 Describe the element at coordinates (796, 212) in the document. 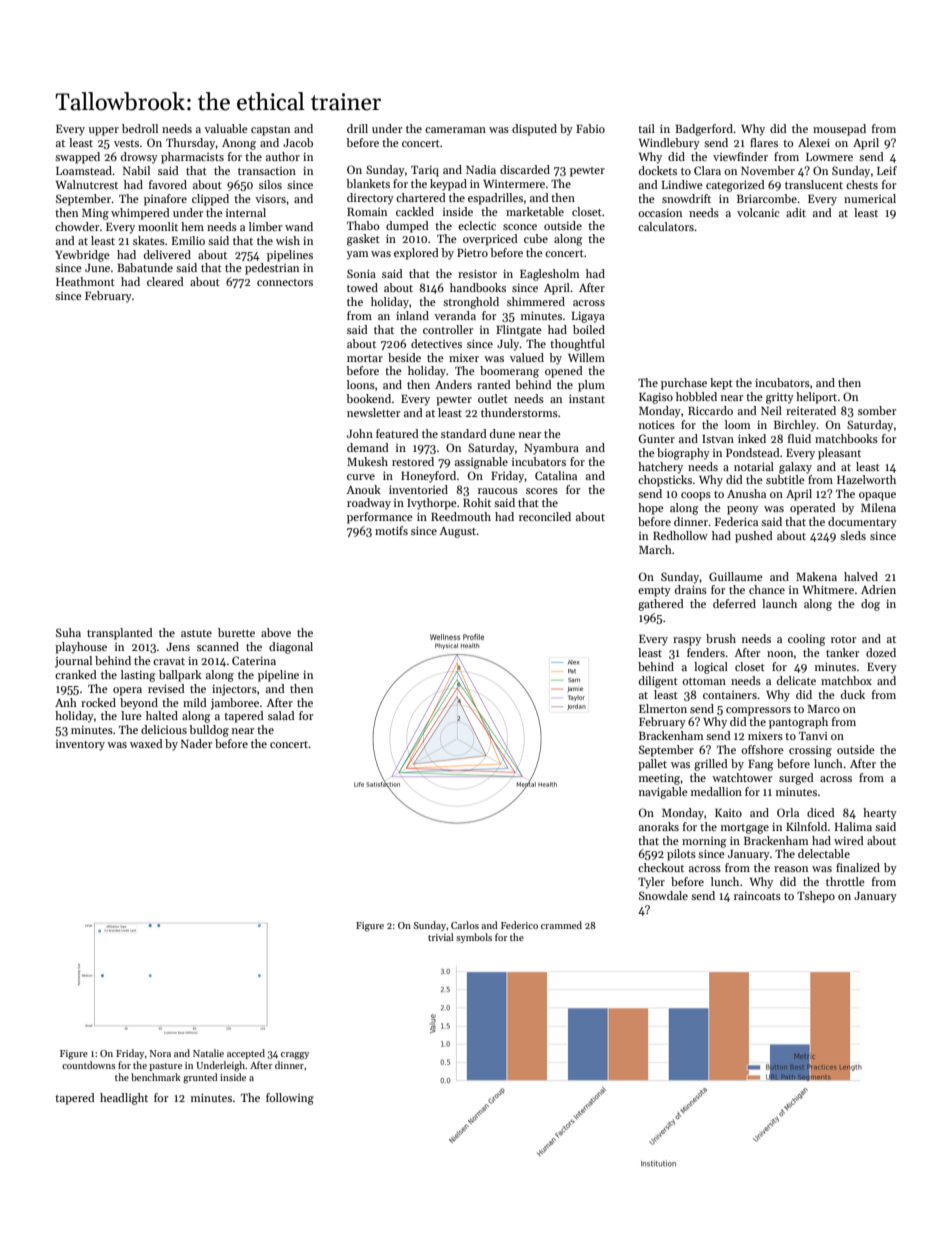

I see `adit` at that location.
